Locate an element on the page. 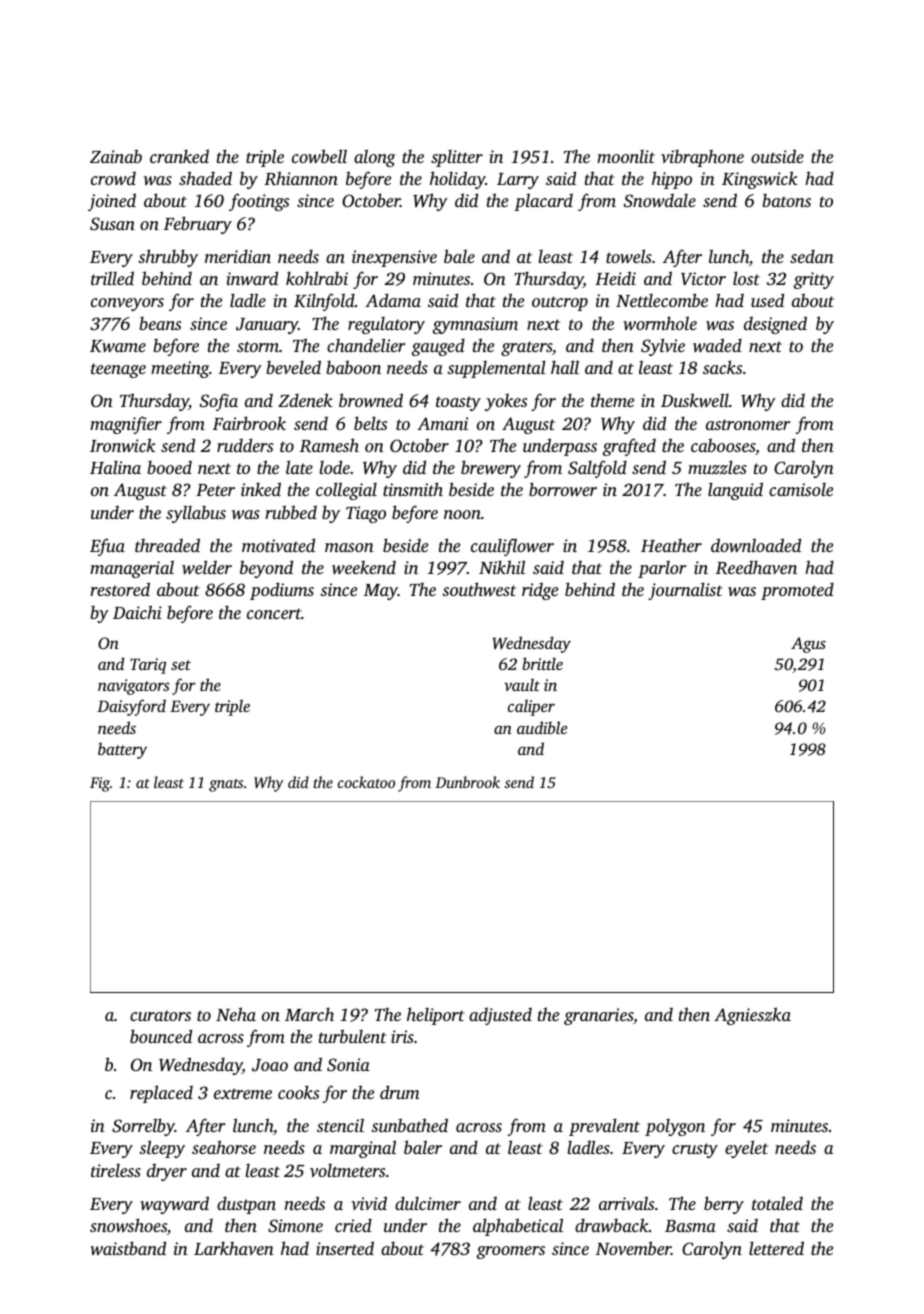  tireless is located at coordinates (116, 1170).
